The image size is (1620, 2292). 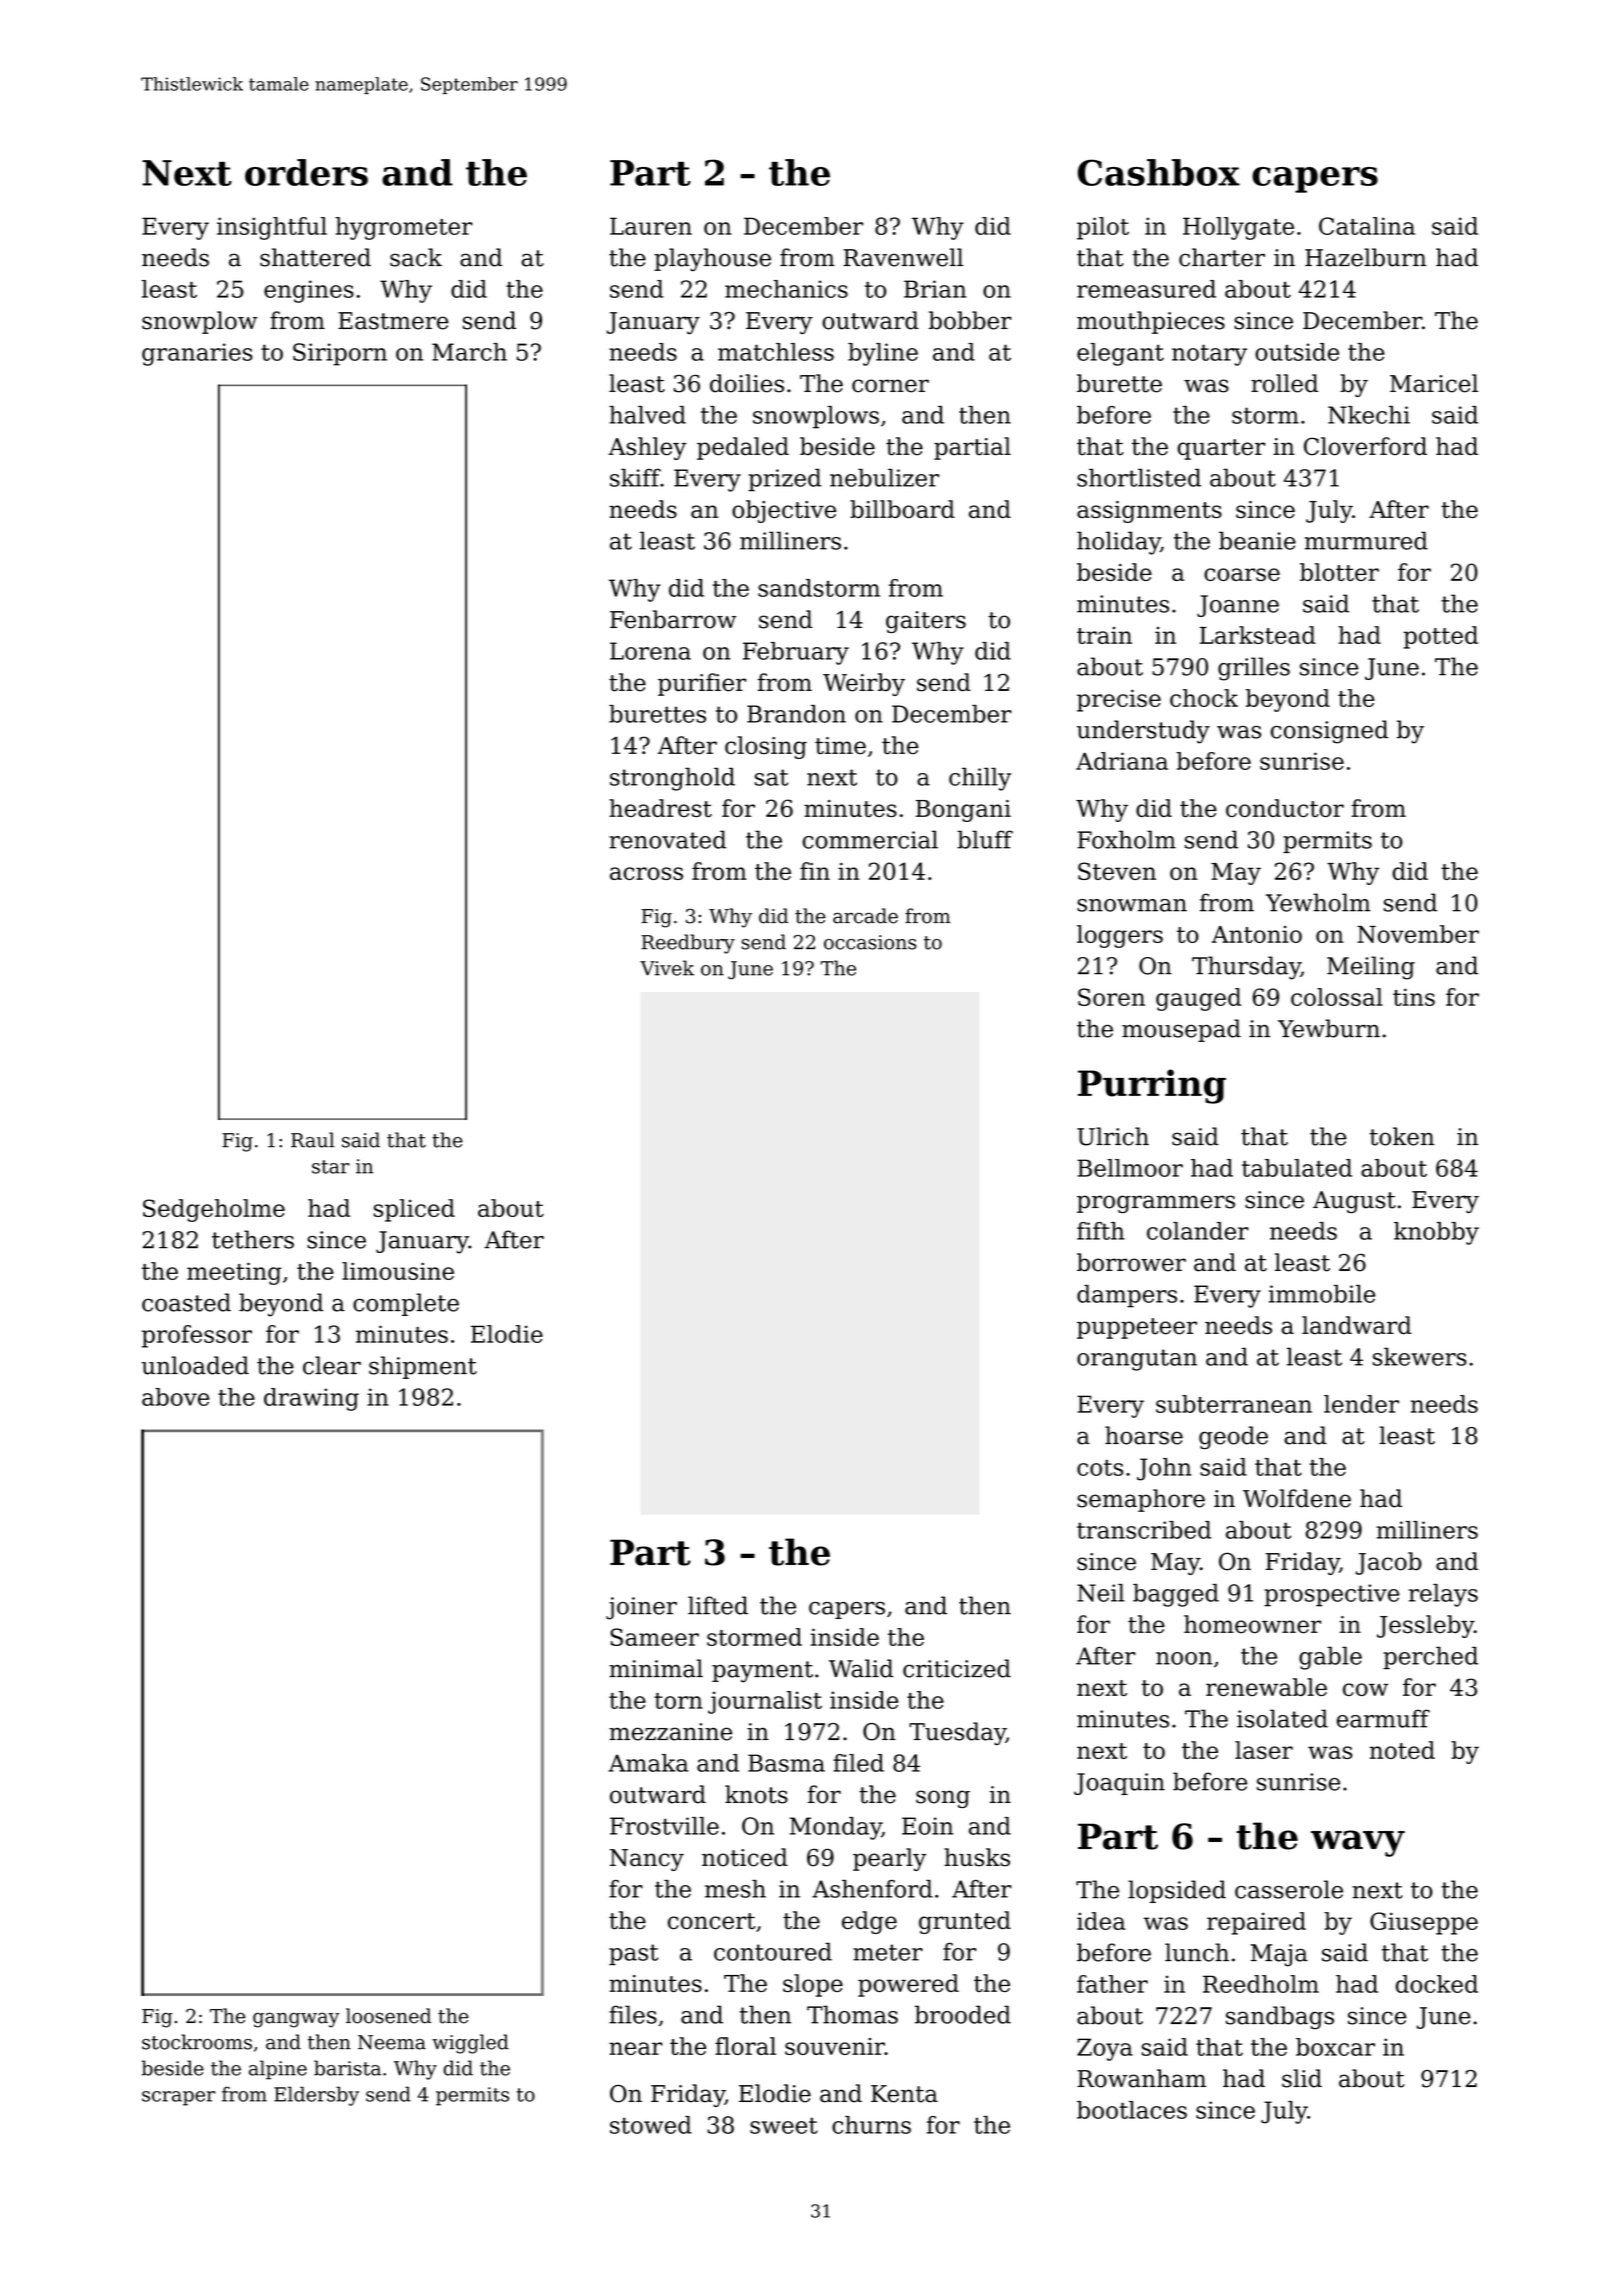 What do you see at coordinates (1126, 839) in the page?
I see `Foxholm` at bounding box center [1126, 839].
